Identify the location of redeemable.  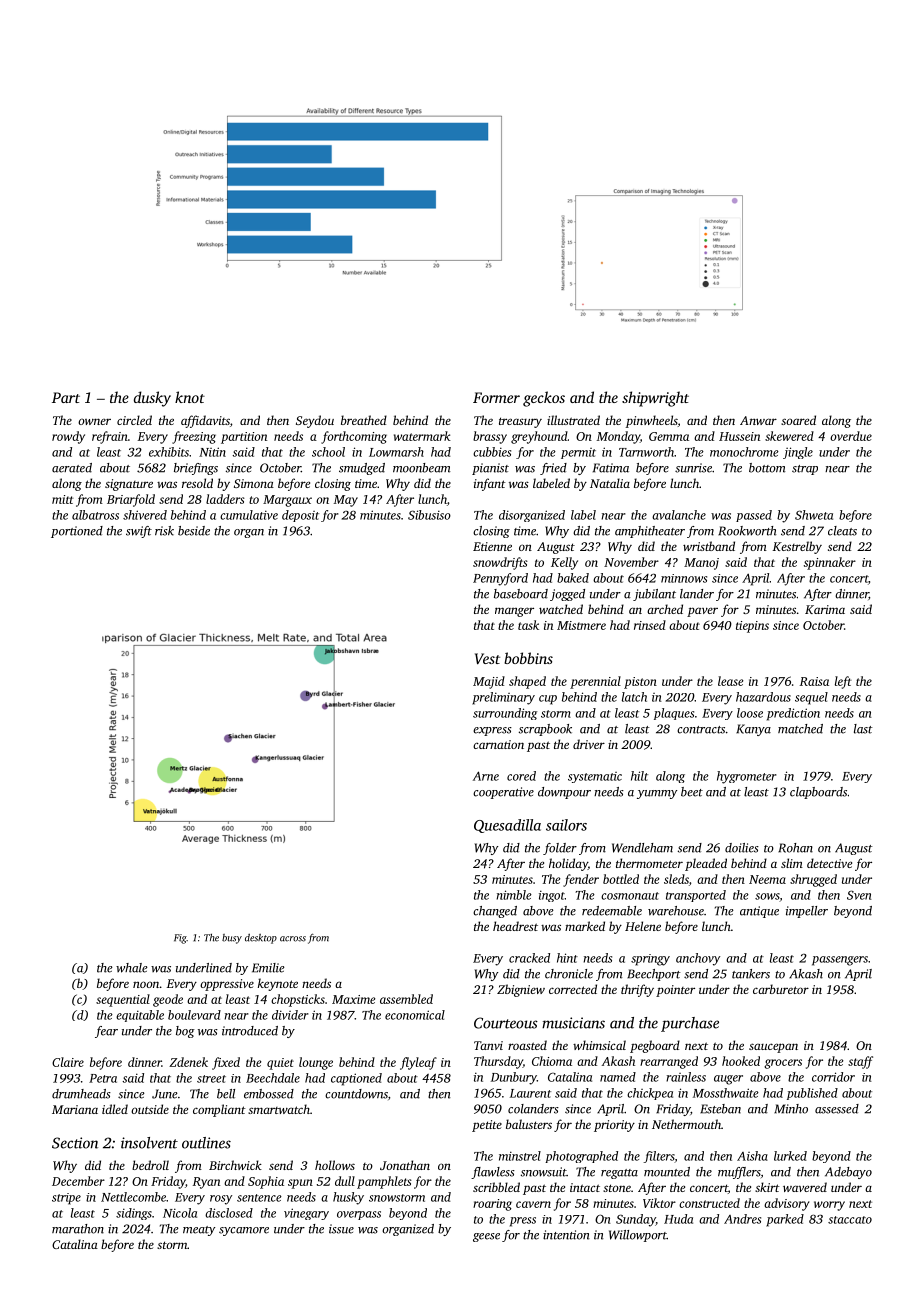
(612, 911).
